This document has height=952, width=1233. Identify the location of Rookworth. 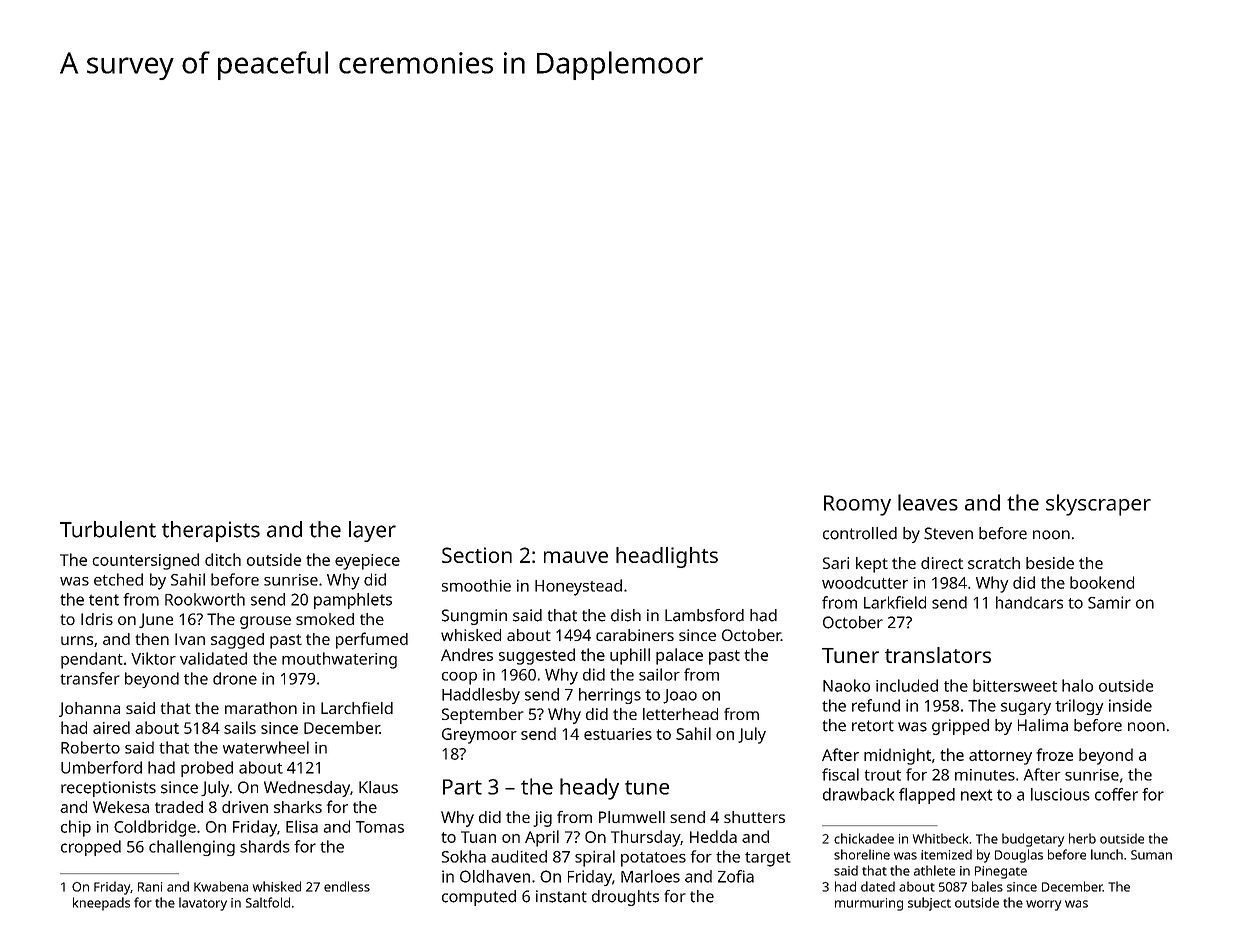
(205, 599).
